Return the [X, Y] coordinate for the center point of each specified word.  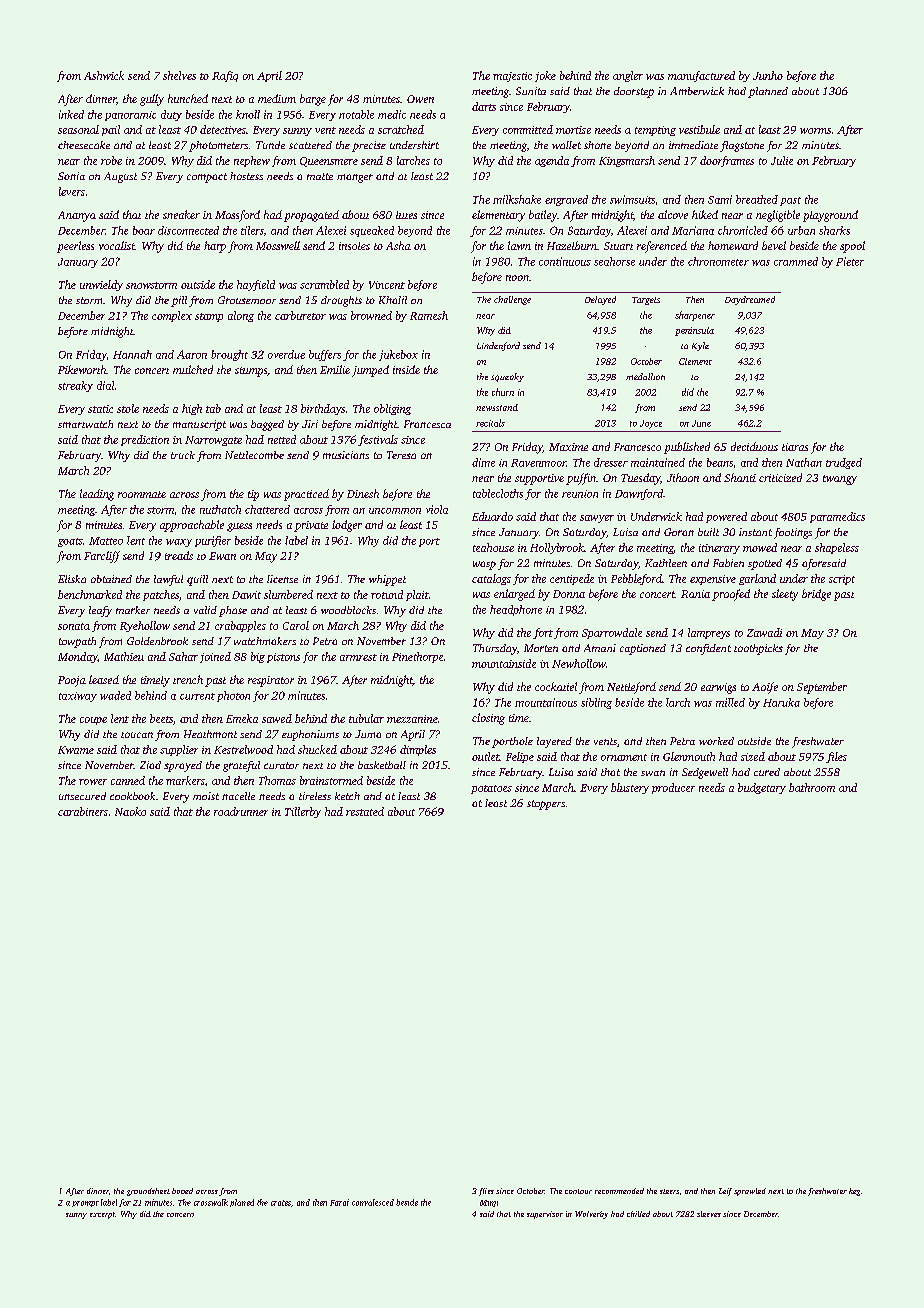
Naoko [130, 811]
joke [545, 76]
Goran [679, 532]
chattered [267, 509]
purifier [213, 541]
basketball [382, 765]
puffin [581, 479]
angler [628, 76]
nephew [252, 161]
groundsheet [148, 1192]
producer [673, 788]
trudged [844, 463]
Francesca [427, 424]
